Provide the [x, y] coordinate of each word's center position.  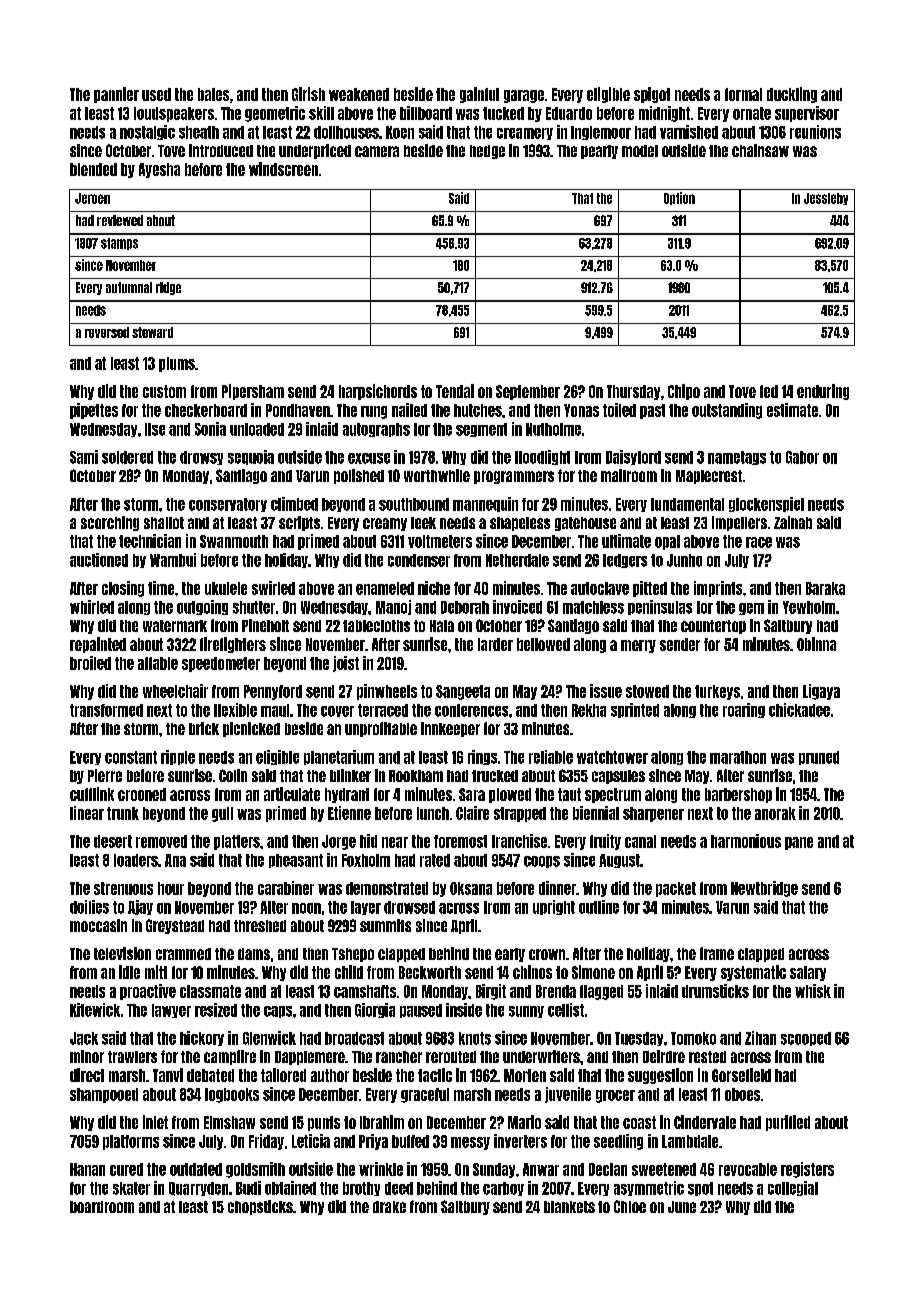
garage [524, 96]
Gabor [802, 457]
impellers [739, 523]
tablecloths [376, 626]
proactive [148, 992]
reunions [815, 132]
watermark [175, 626]
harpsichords [378, 392]
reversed [107, 332]
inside [464, 1010]
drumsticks [715, 991]
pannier [116, 95]
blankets [569, 1207]
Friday [266, 1142]
